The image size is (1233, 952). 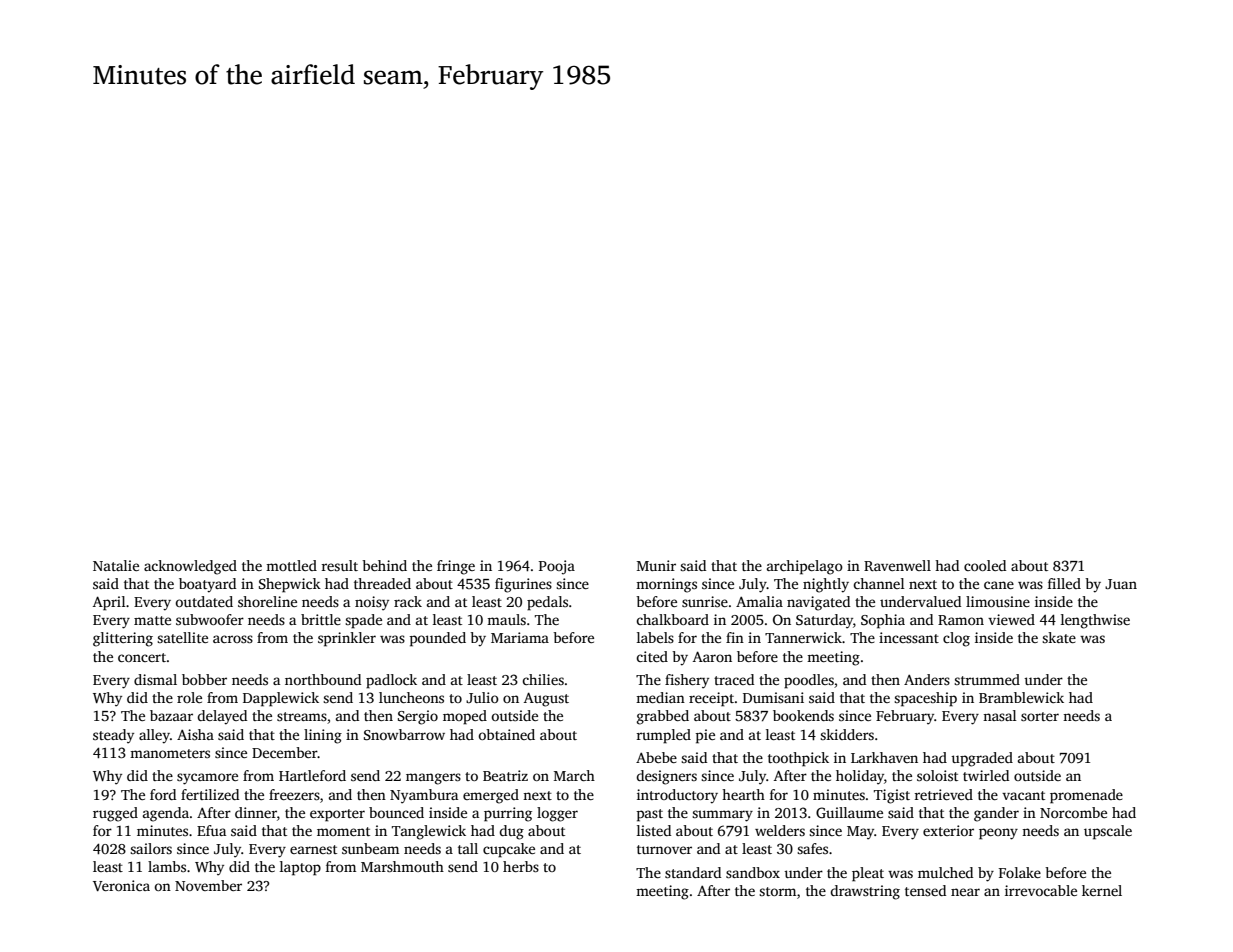 I want to click on holiday, so click(x=860, y=777).
